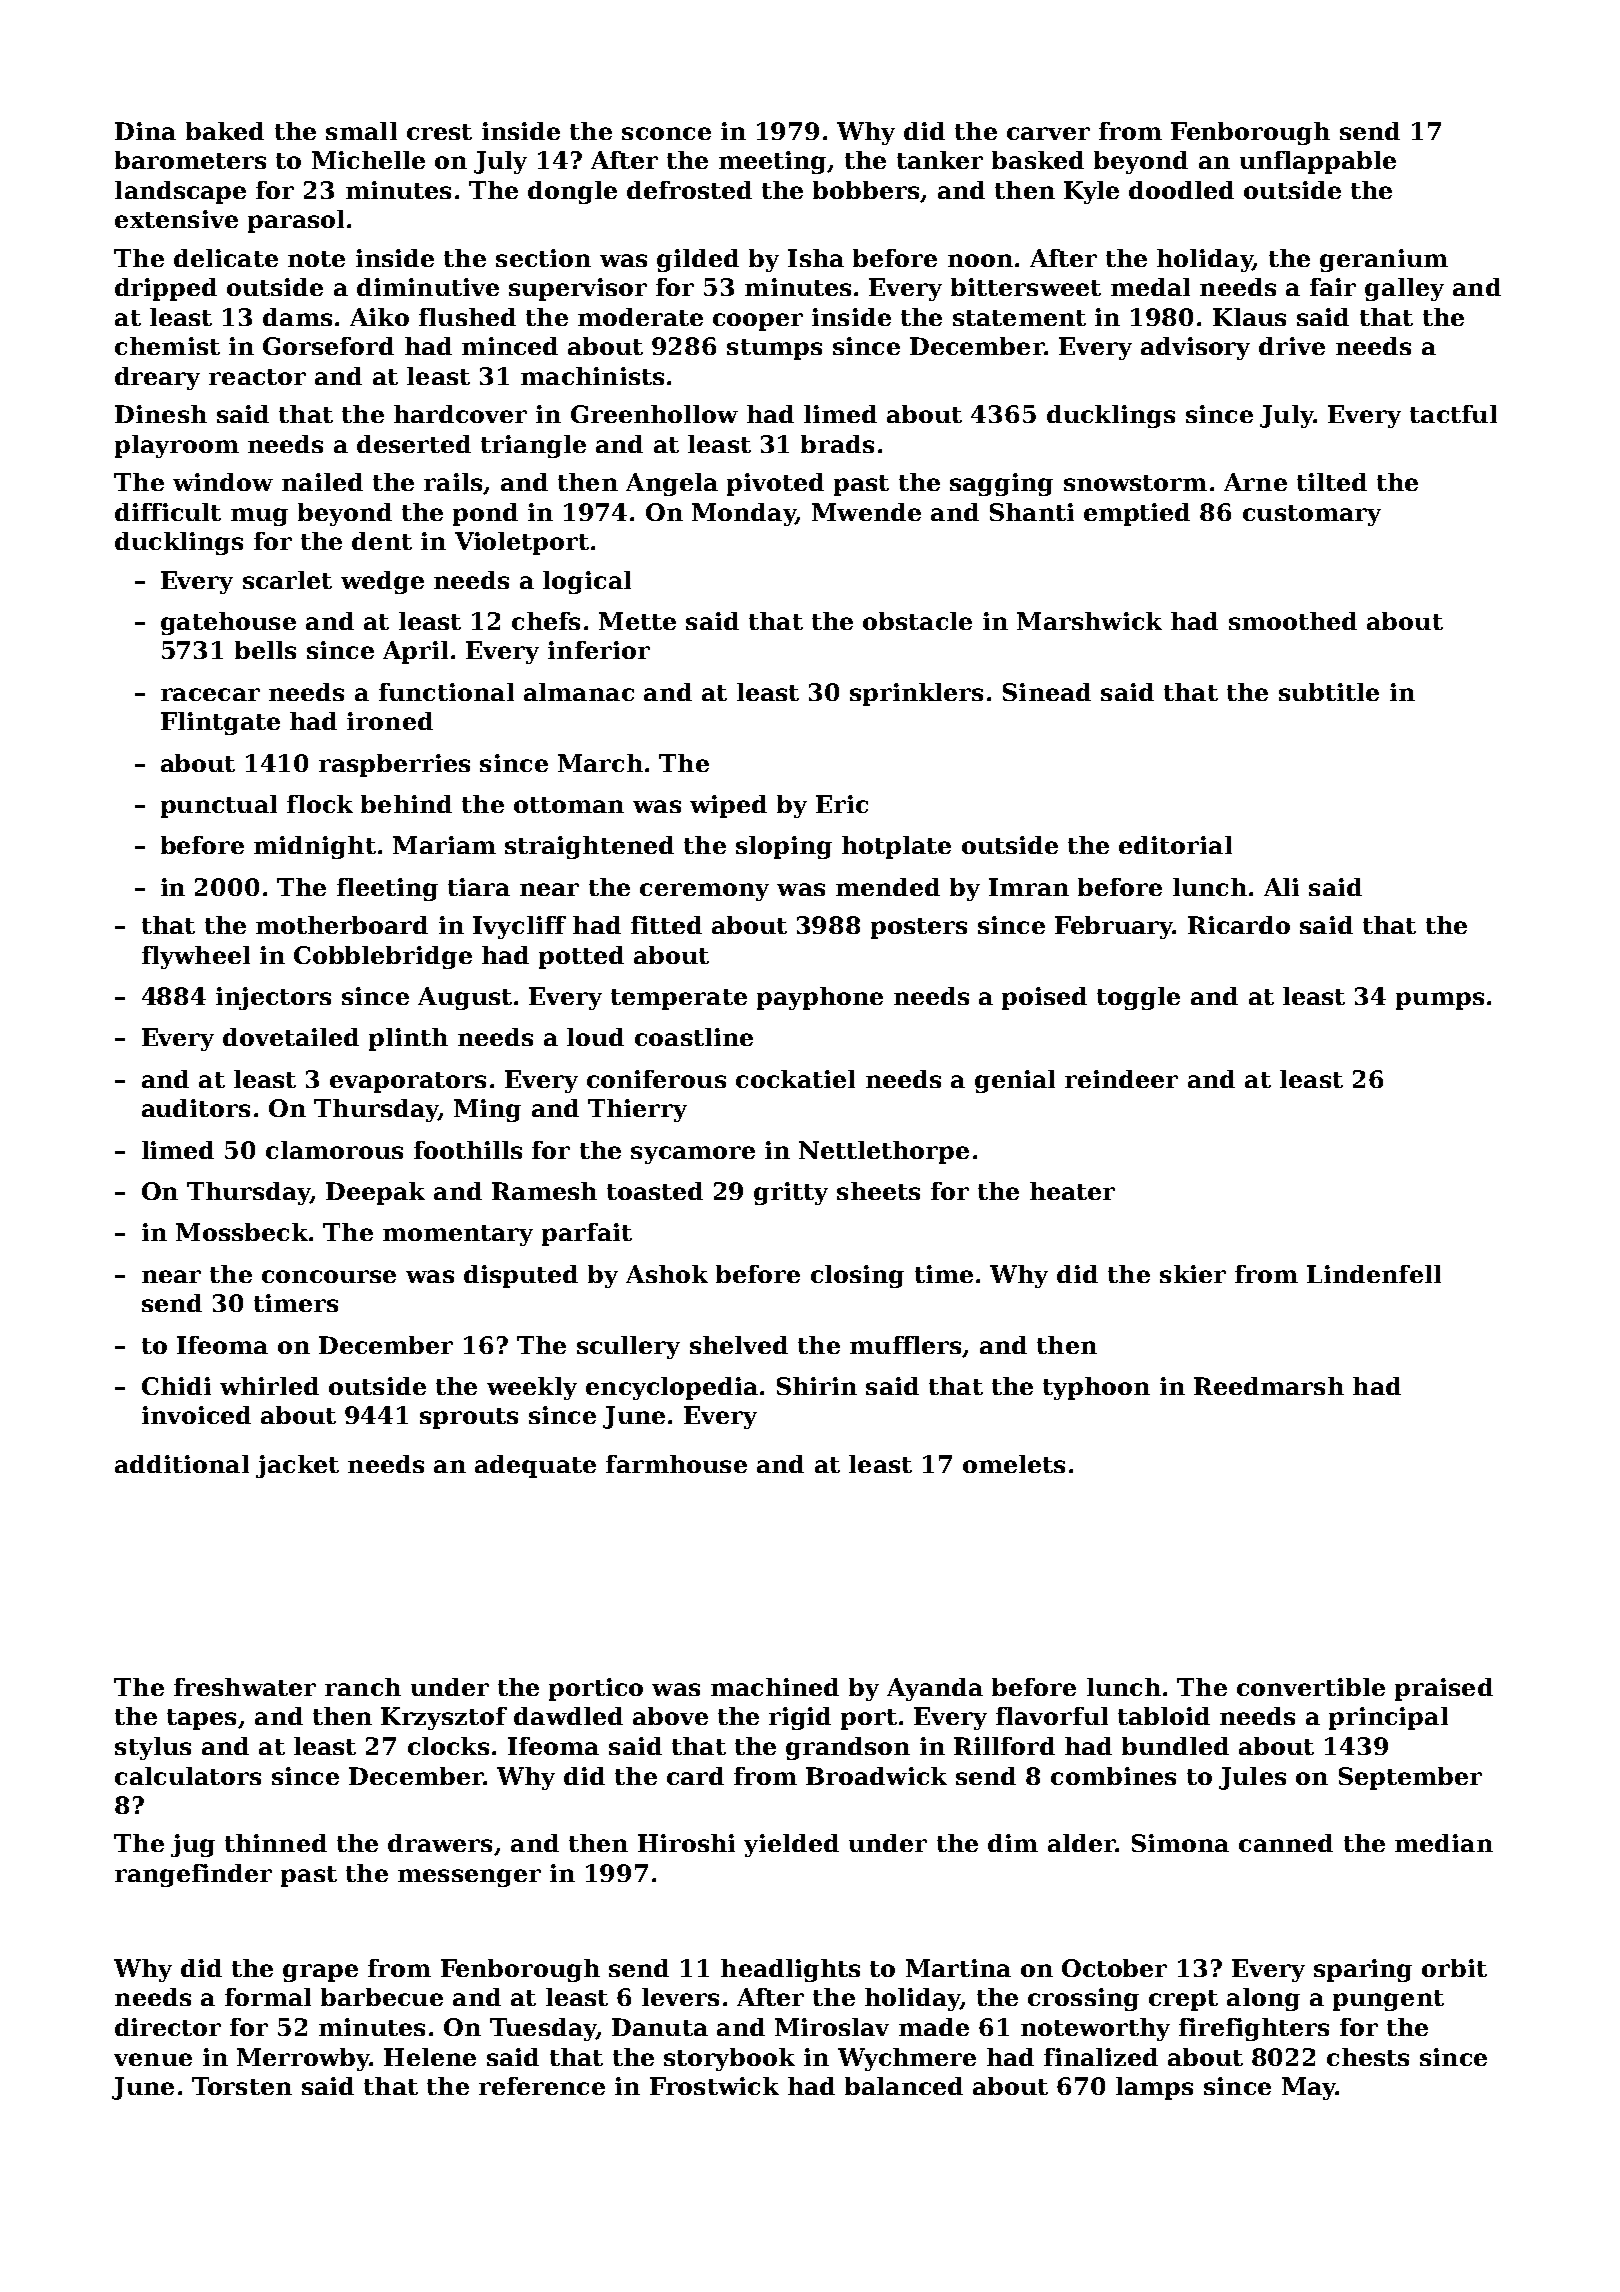  What do you see at coordinates (1311, 1687) in the screenshot?
I see `convertible` at bounding box center [1311, 1687].
